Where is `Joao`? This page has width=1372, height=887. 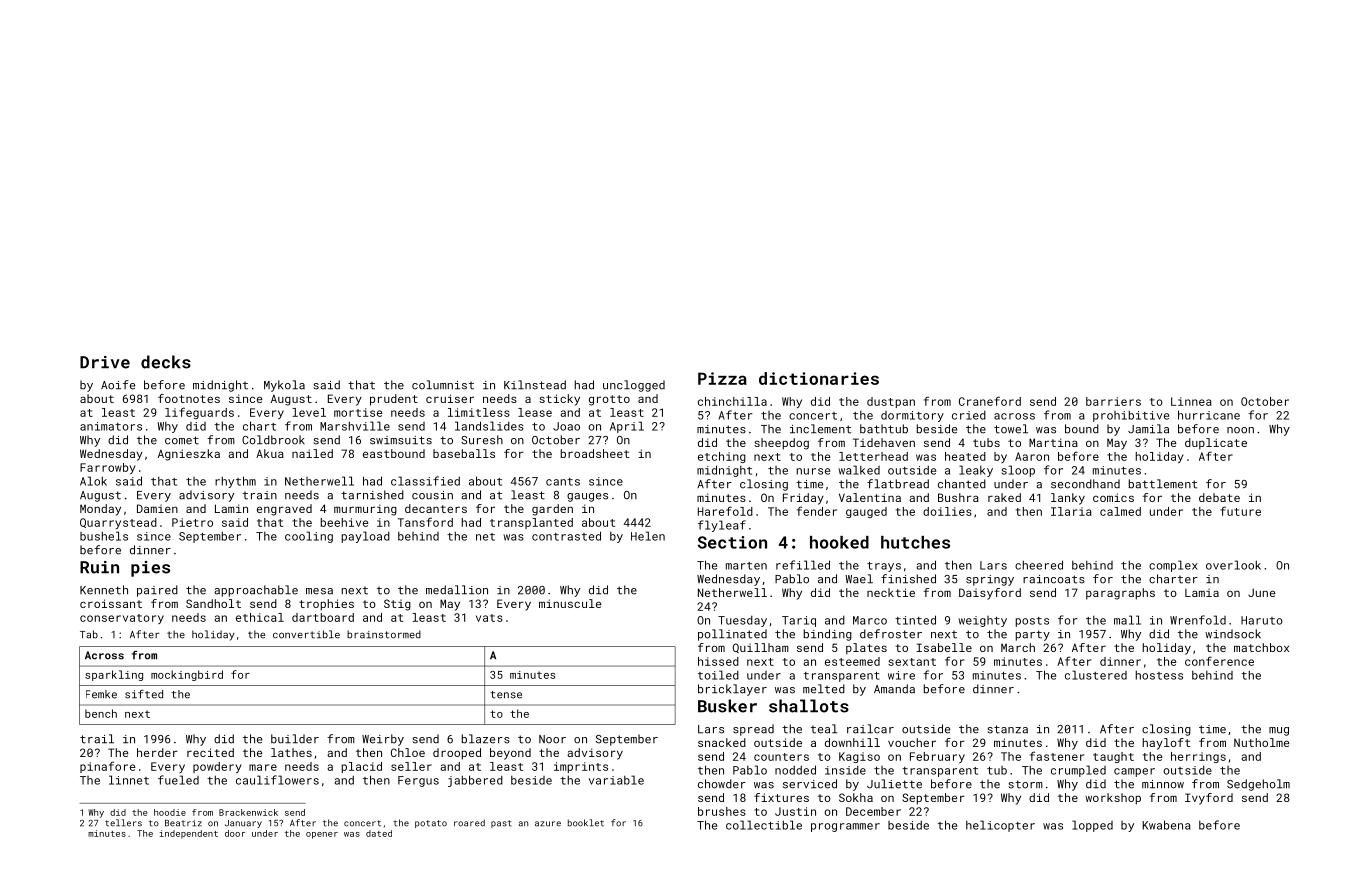 Joao is located at coordinates (566, 426).
